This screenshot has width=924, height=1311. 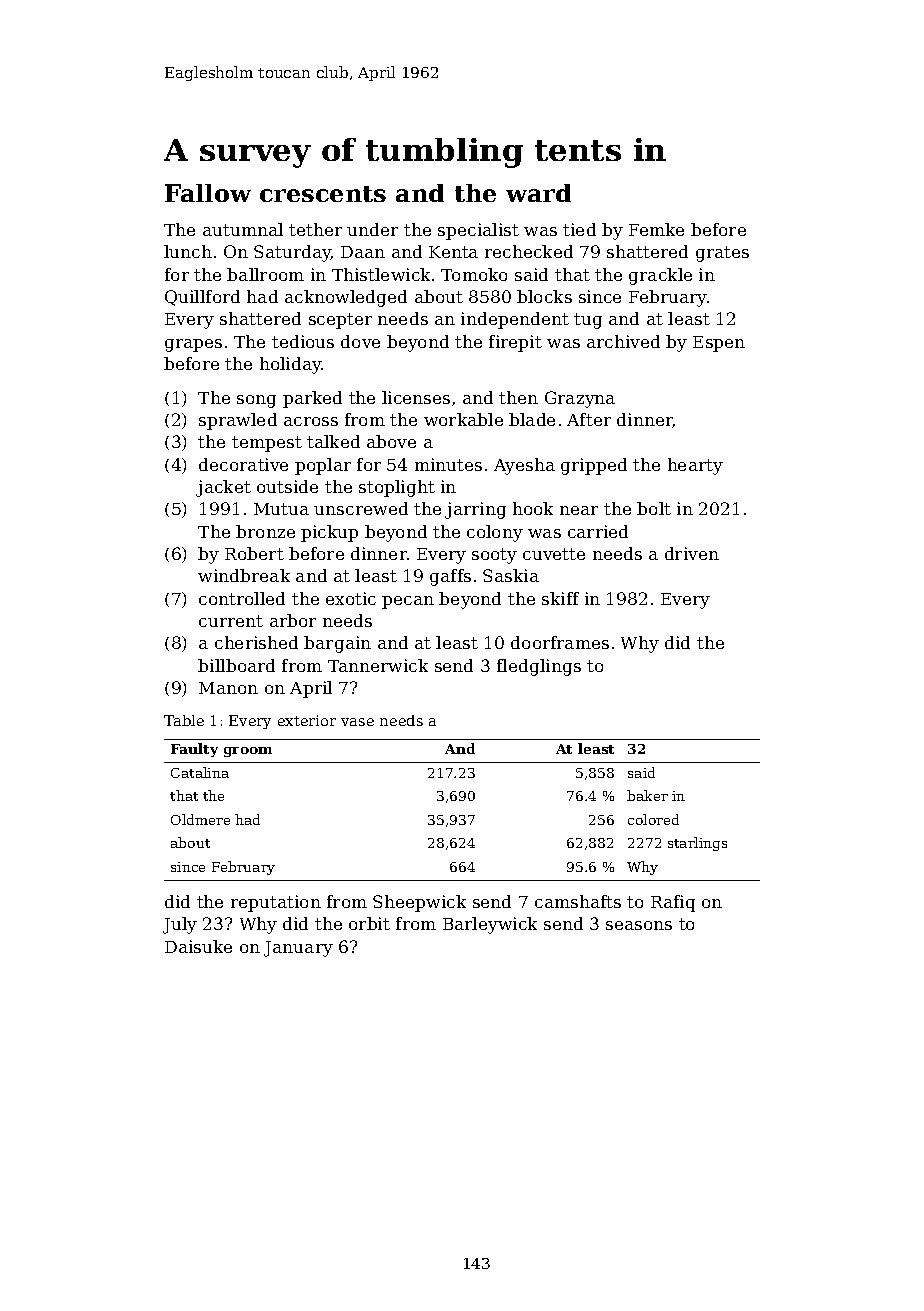 What do you see at coordinates (560, 598) in the screenshot?
I see `skiff` at bounding box center [560, 598].
